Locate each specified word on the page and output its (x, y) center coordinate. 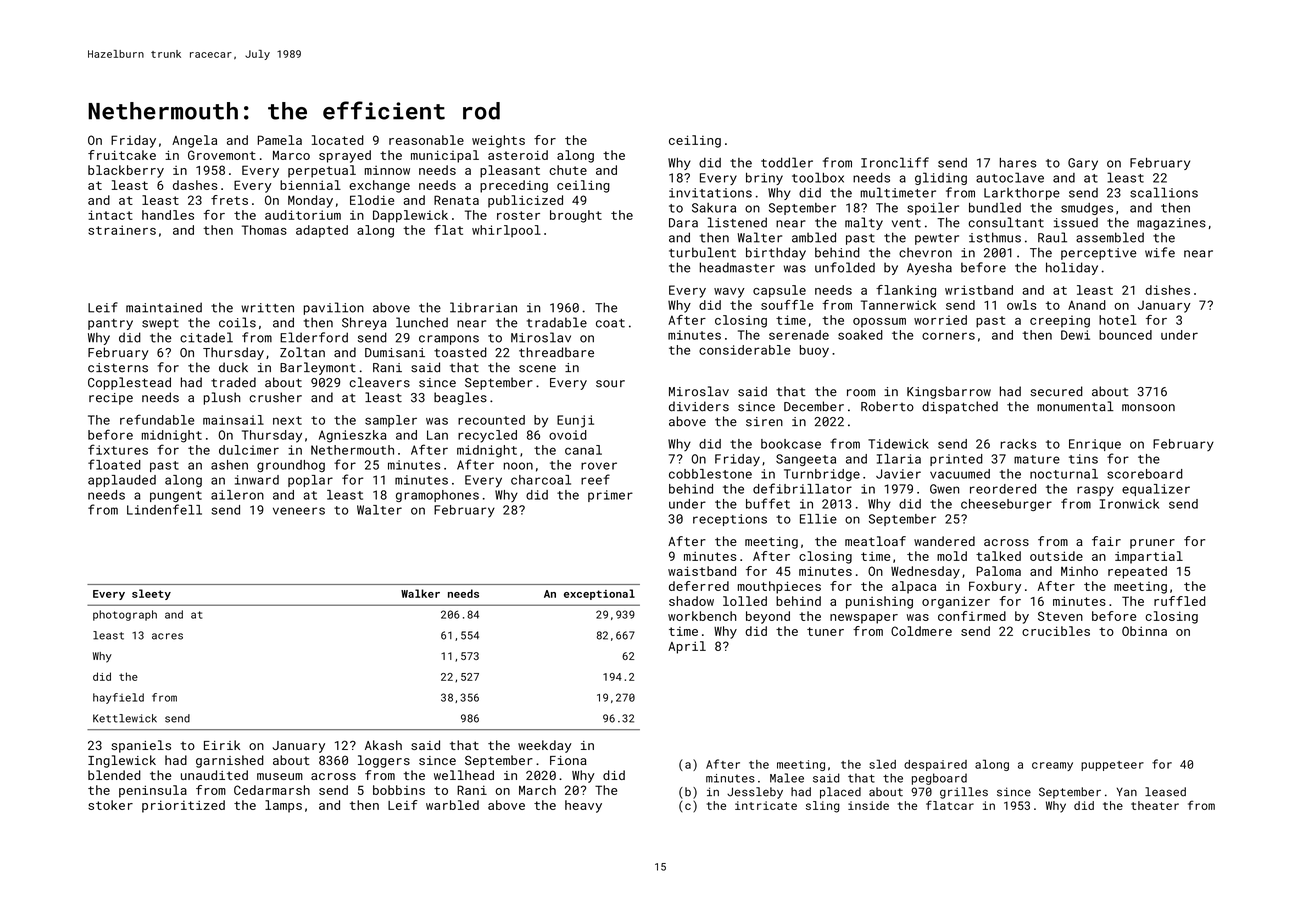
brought (576, 216)
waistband (702, 571)
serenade (799, 335)
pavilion (334, 308)
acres (167, 636)
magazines (1171, 224)
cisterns (118, 368)
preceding (514, 186)
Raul (1052, 237)
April (687, 647)
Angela (194, 141)
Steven (1060, 616)
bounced (1125, 335)
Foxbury (995, 587)
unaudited (214, 775)
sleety (151, 594)
